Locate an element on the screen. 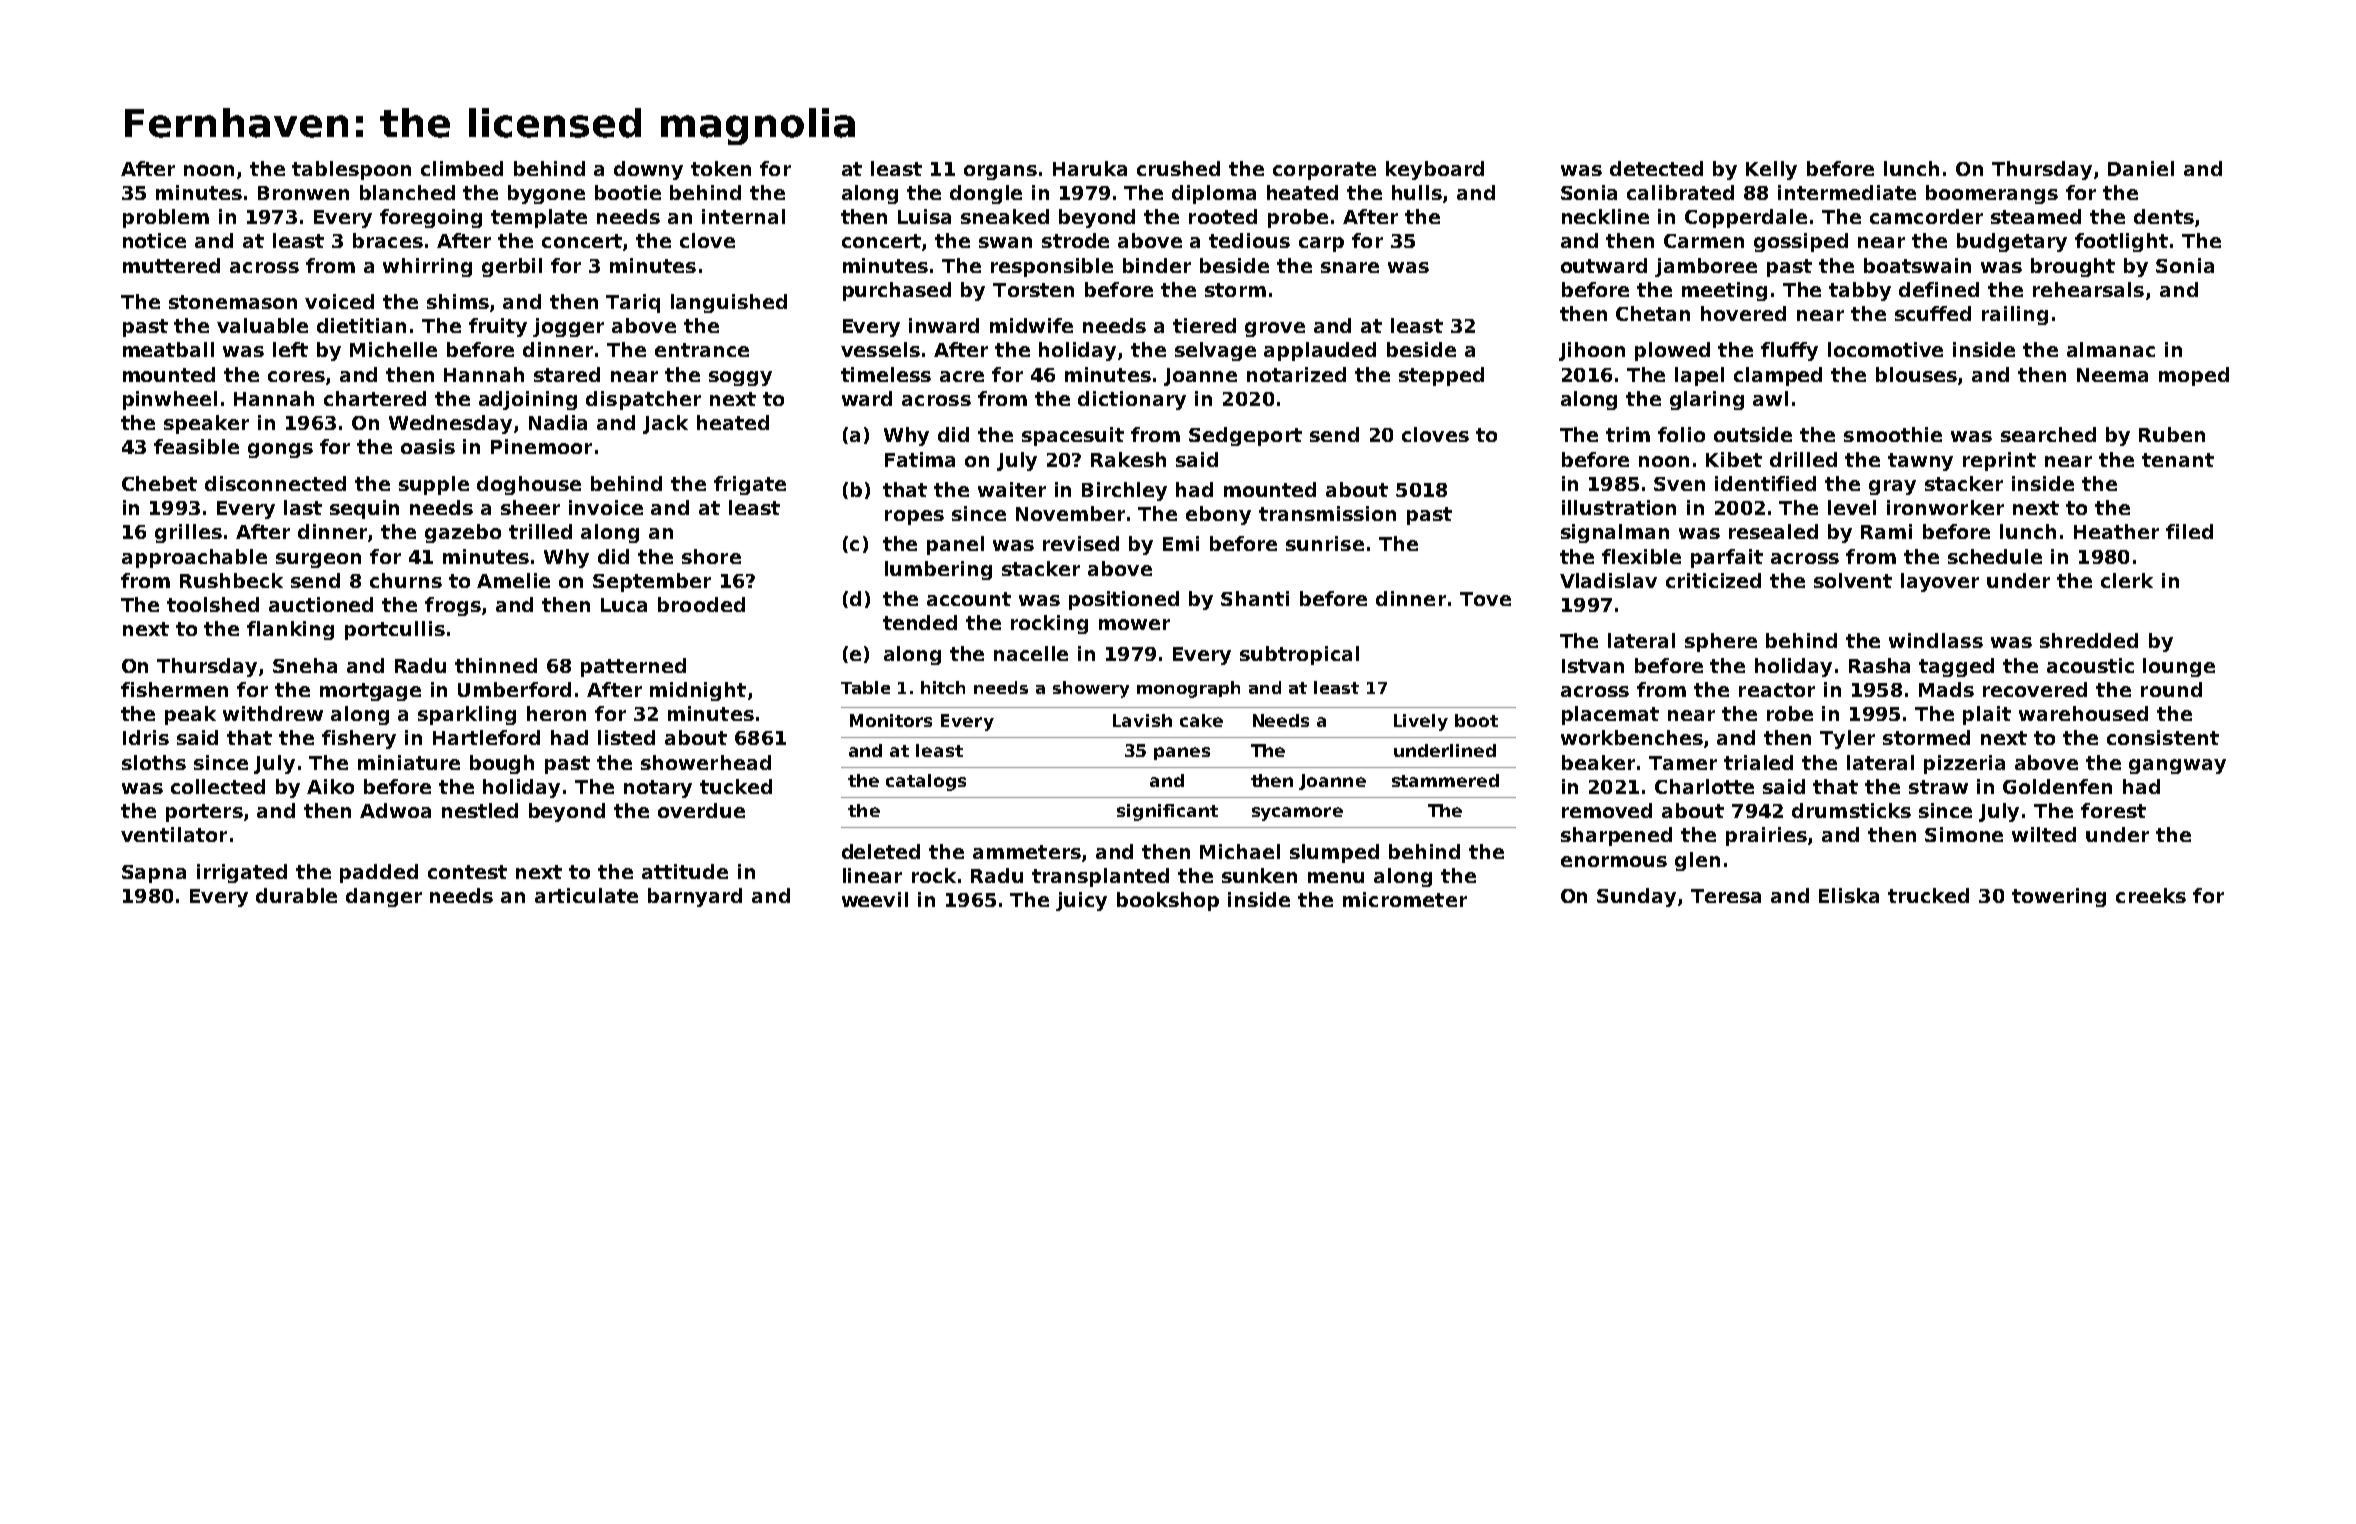 This screenshot has width=2356, height=1524. trialed is located at coordinates (1758, 762).
